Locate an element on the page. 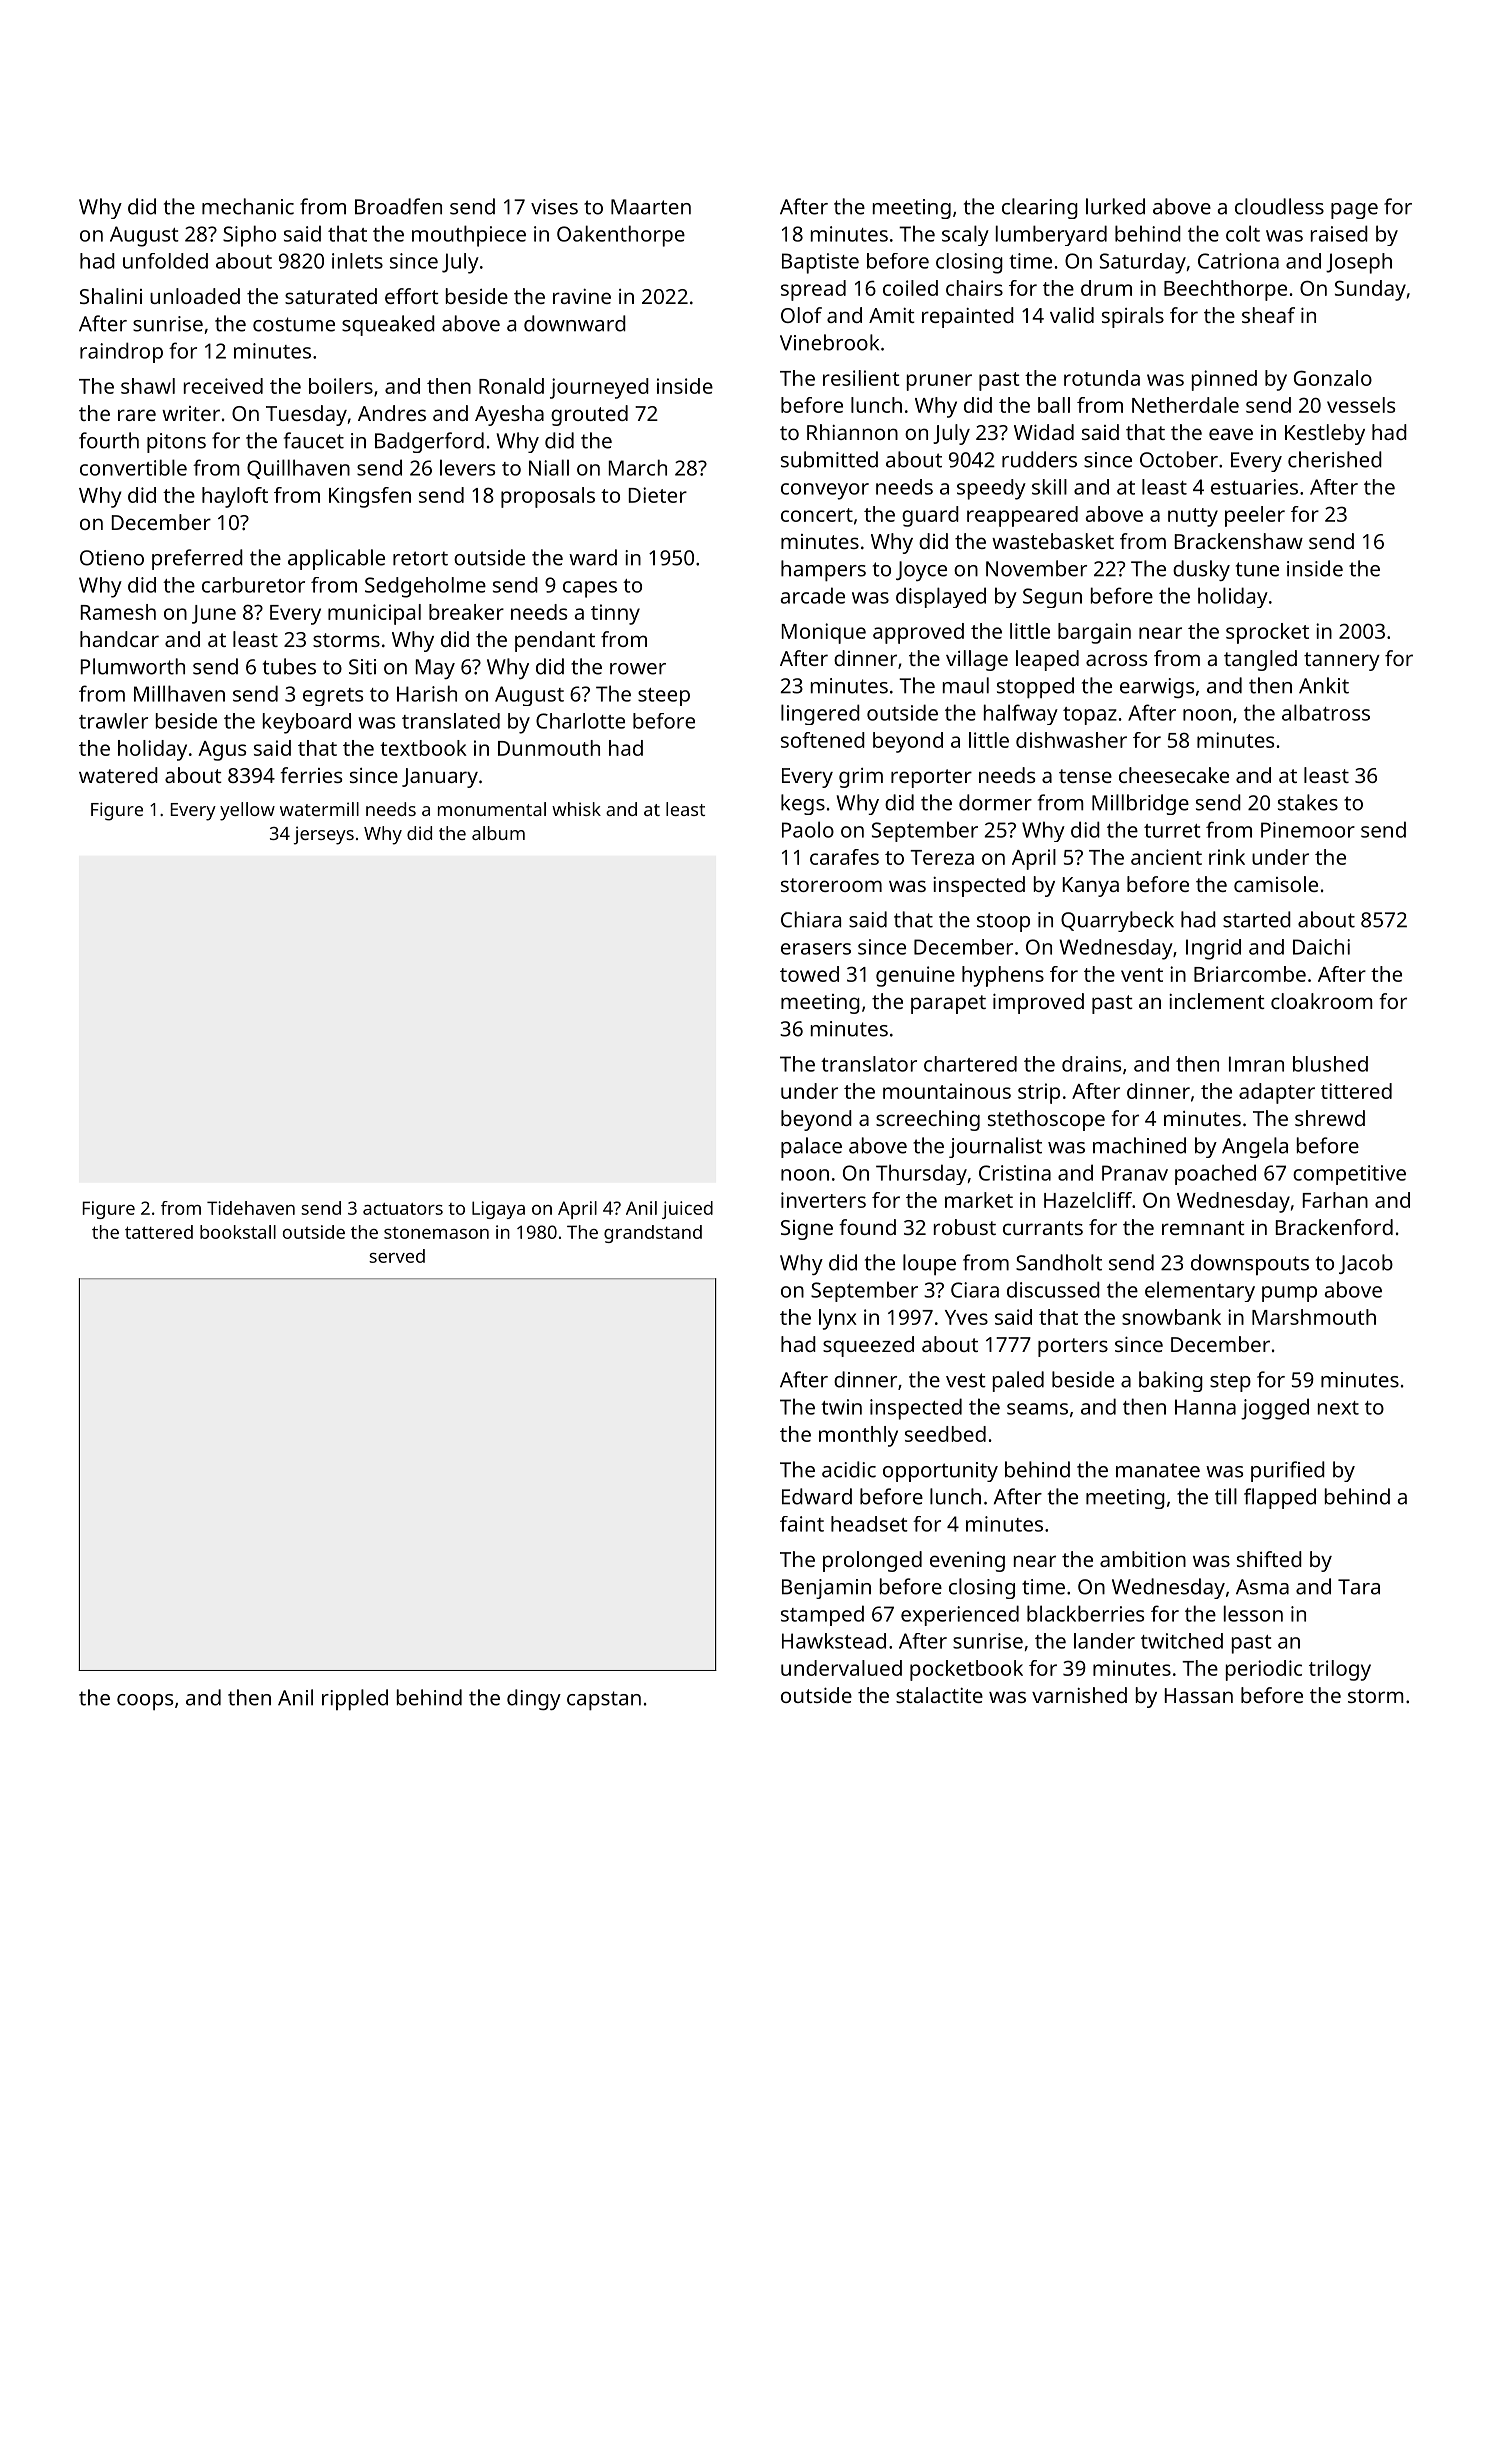 The width and height of the image is (1496, 2464). Niall is located at coordinates (549, 467).
